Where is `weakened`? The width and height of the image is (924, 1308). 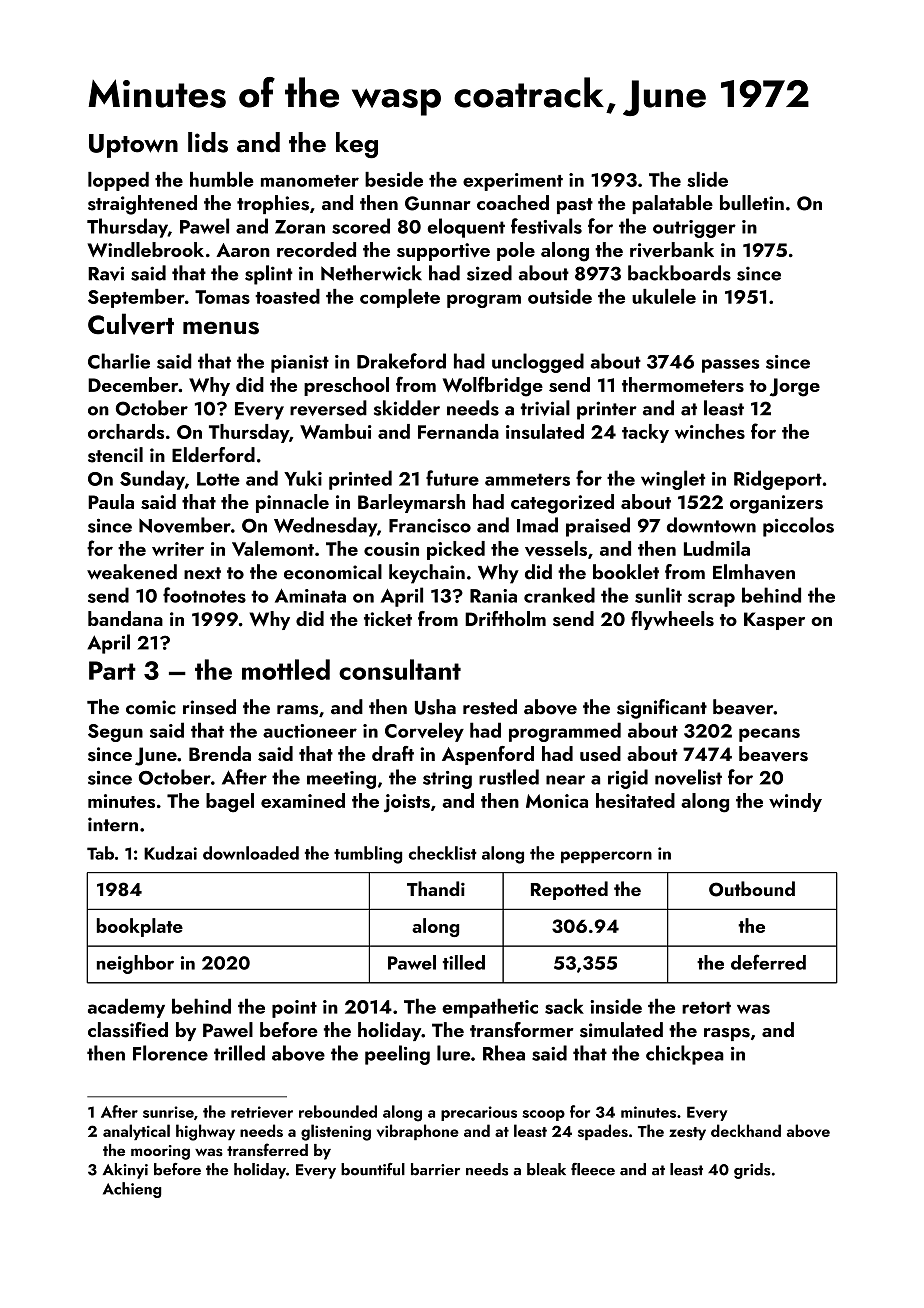
weakened is located at coordinates (132, 572).
